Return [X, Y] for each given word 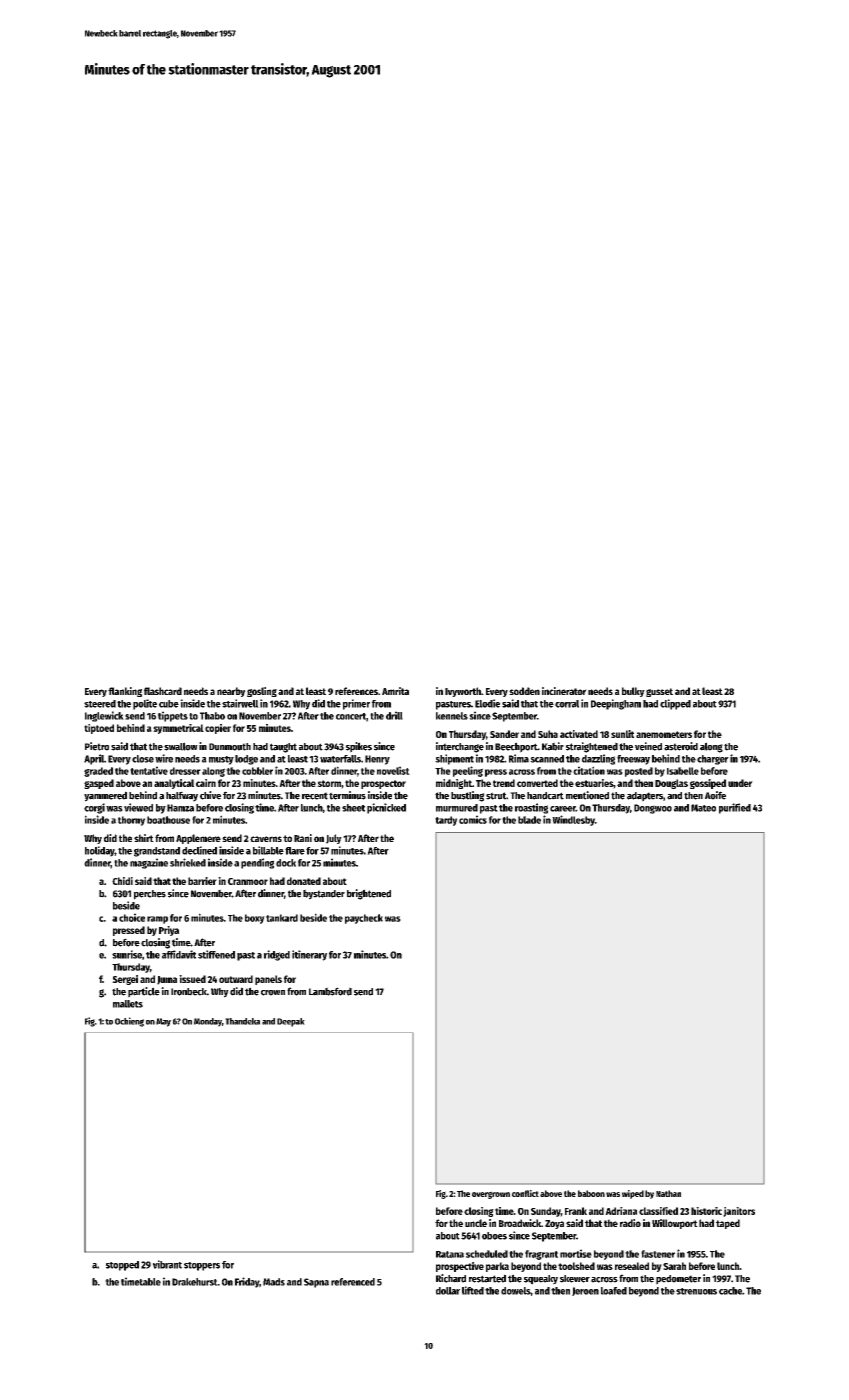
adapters [645, 797]
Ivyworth [463, 692]
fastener [658, 1254]
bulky [633, 692]
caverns [266, 839]
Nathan [668, 1193]
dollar [448, 1291]
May [163, 1022]
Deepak [291, 1022]
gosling [262, 692]
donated [304, 881]
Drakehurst [195, 1282]
